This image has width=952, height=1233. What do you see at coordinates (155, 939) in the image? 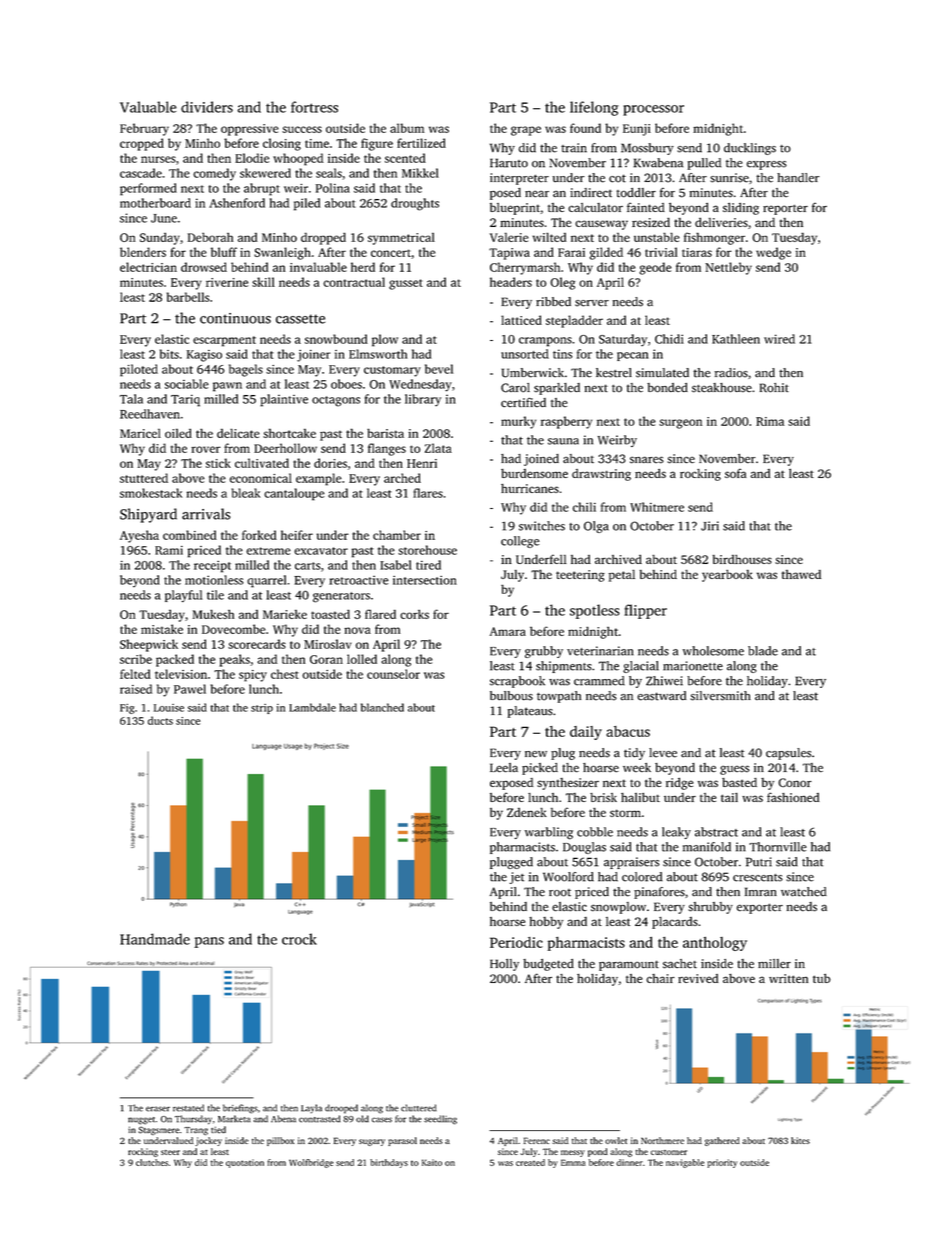
I see `Handmade` at bounding box center [155, 939].
